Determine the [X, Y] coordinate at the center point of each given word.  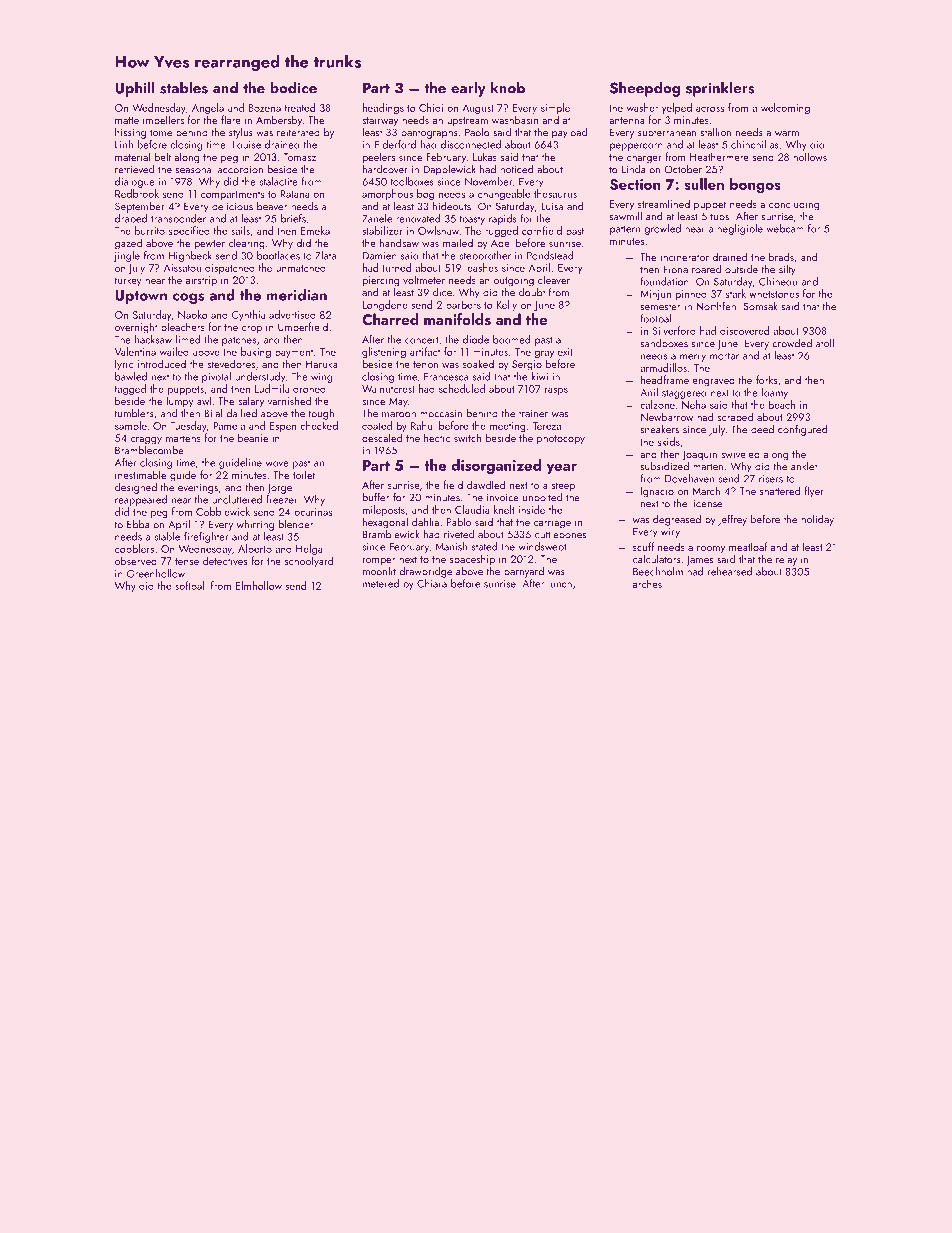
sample [131, 426]
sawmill [626, 216]
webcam [785, 228]
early [468, 89]
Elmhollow [259, 585]
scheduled [462, 388]
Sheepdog [645, 89]
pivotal [216, 377]
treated [299, 107]
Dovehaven [689, 478]
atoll [825, 343]
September [140, 207]
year [561, 468]
